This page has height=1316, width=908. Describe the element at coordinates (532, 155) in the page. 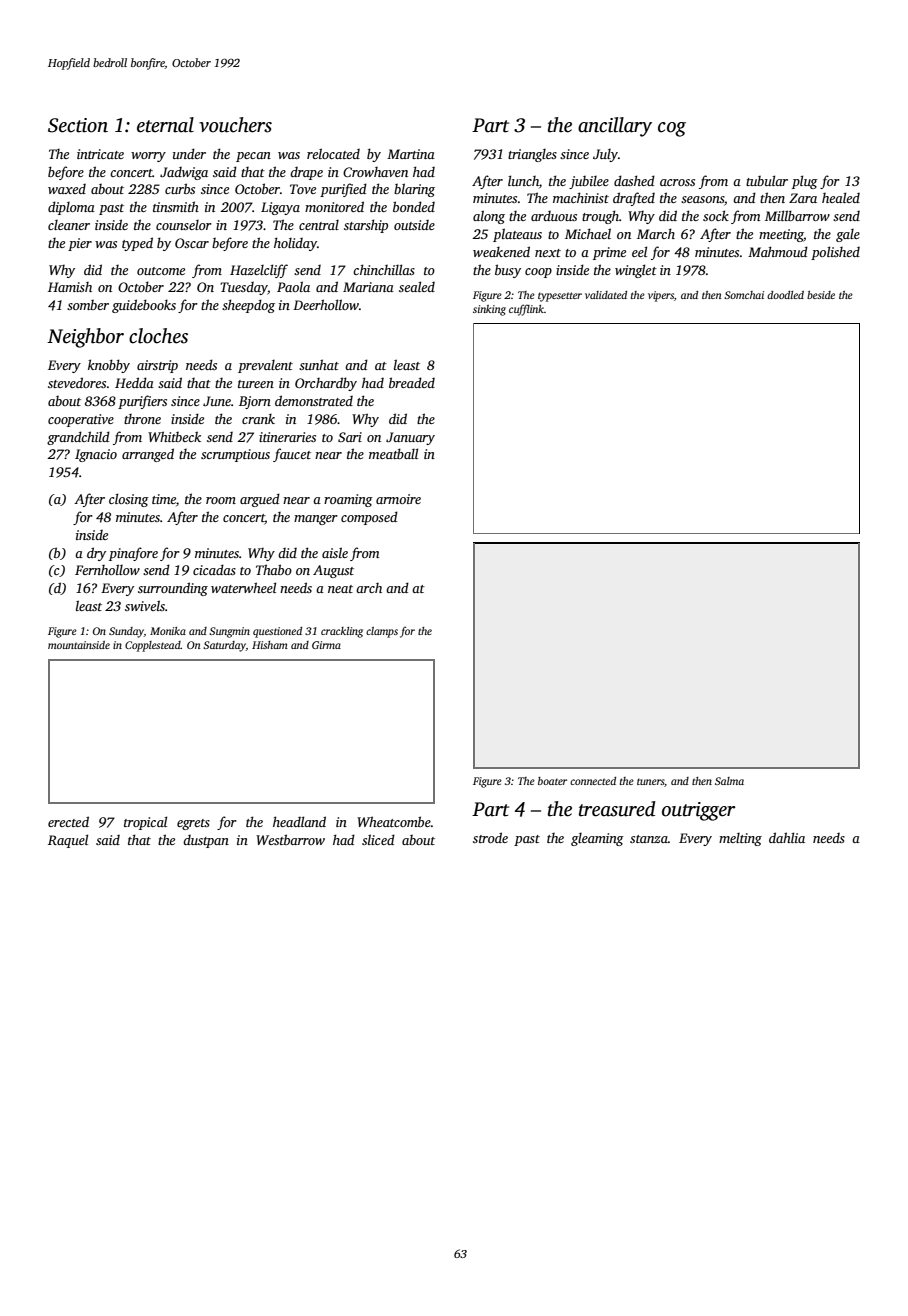

I see `triangles` at that location.
